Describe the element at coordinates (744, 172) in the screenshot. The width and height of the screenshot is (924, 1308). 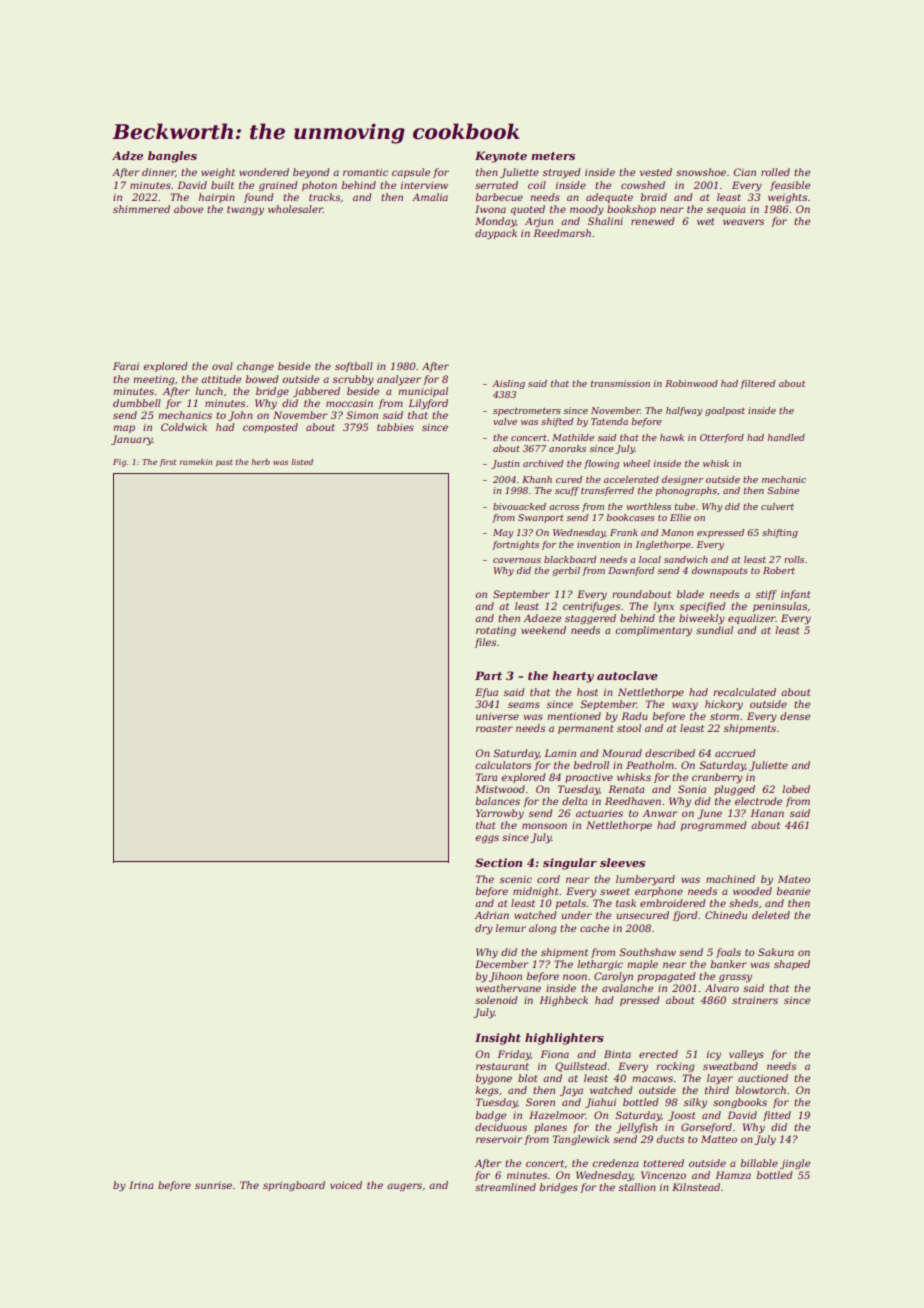
I see `Cian` at that location.
